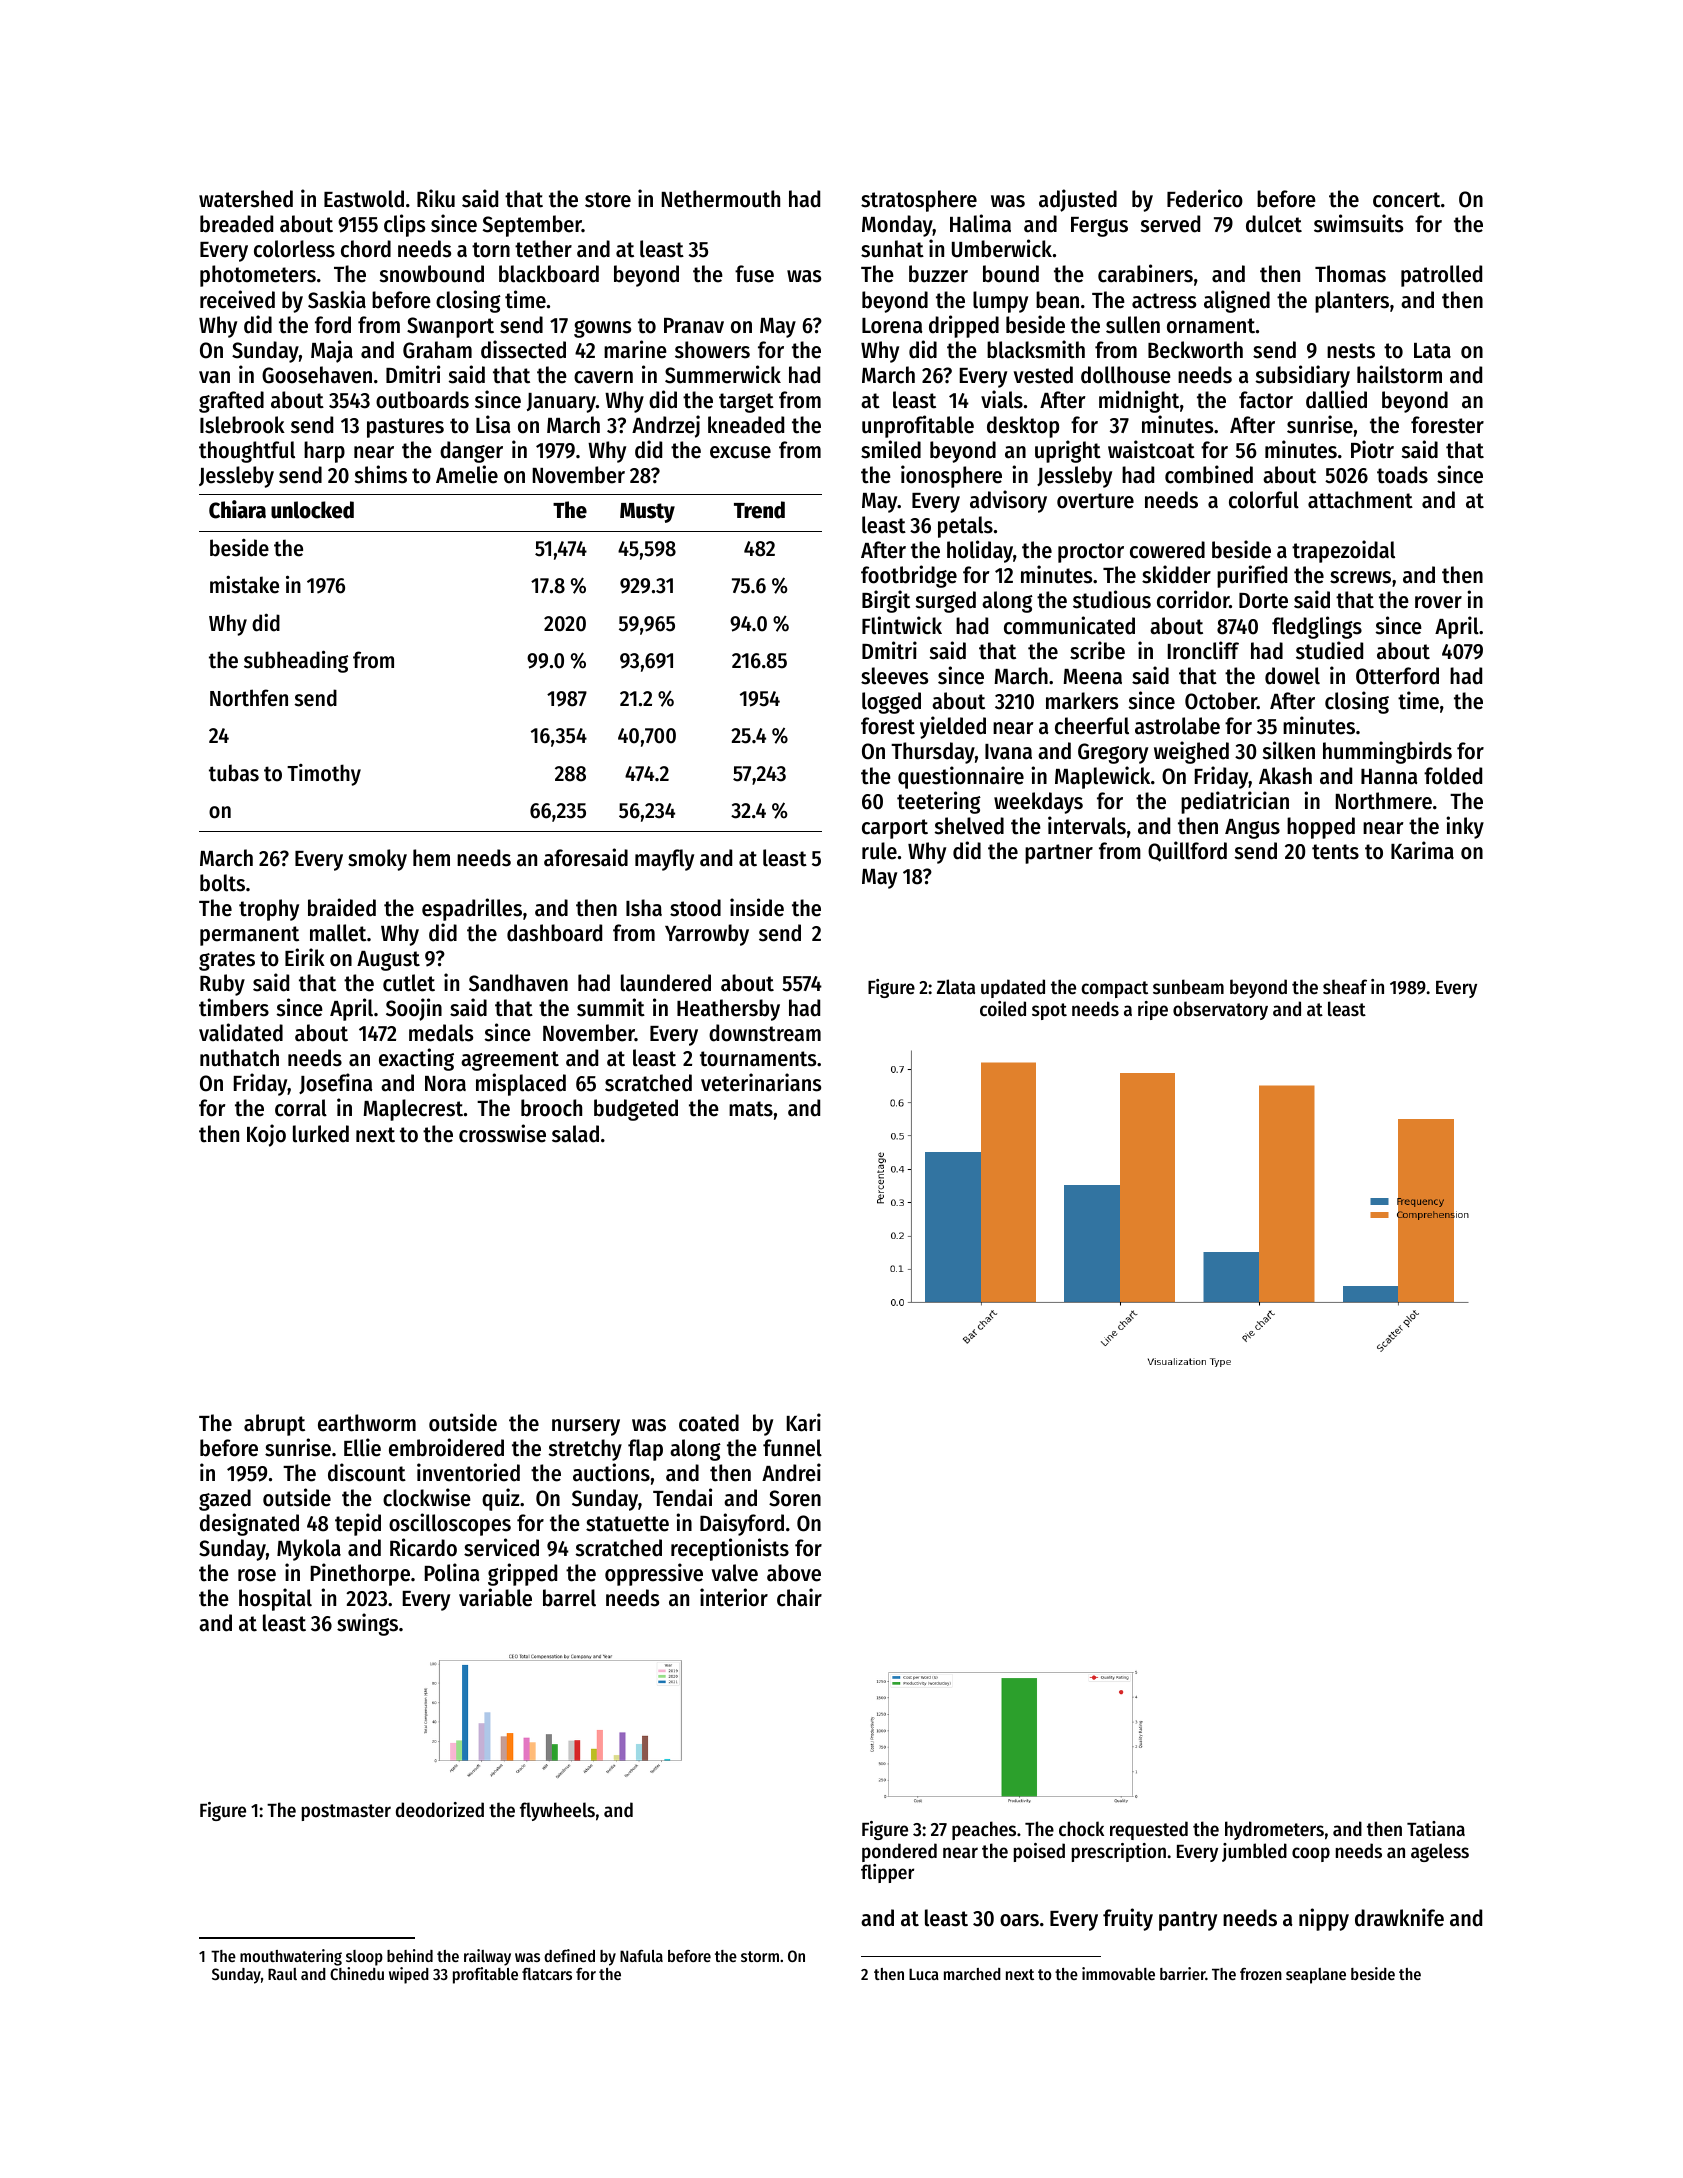  What do you see at coordinates (321, 1134) in the image?
I see `lurked` at bounding box center [321, 1134].
